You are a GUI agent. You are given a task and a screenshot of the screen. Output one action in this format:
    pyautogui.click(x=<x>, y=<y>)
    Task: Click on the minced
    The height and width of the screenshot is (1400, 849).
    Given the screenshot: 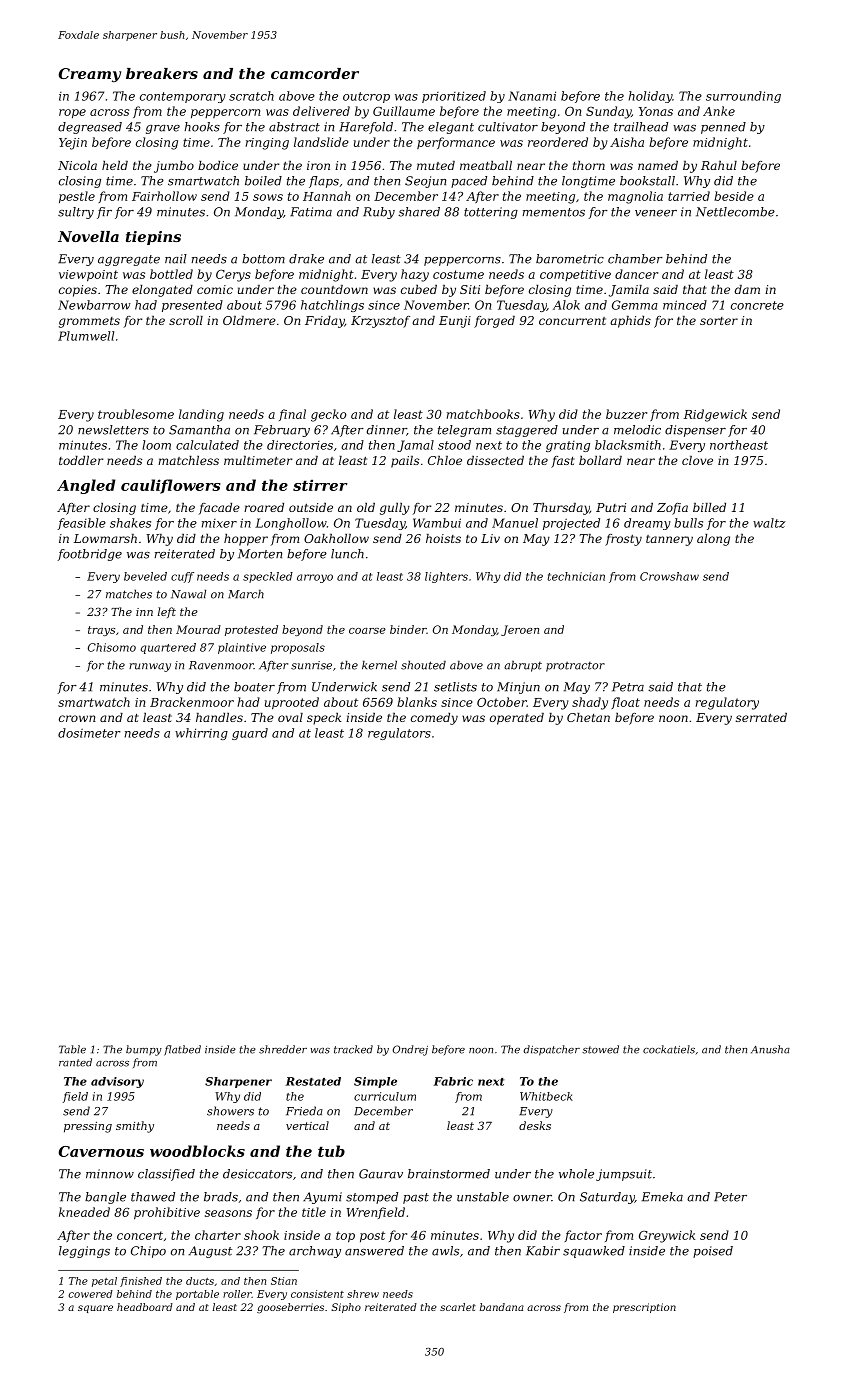 What is the action you would take?
    pyautogui.click(x=685, y=305)
